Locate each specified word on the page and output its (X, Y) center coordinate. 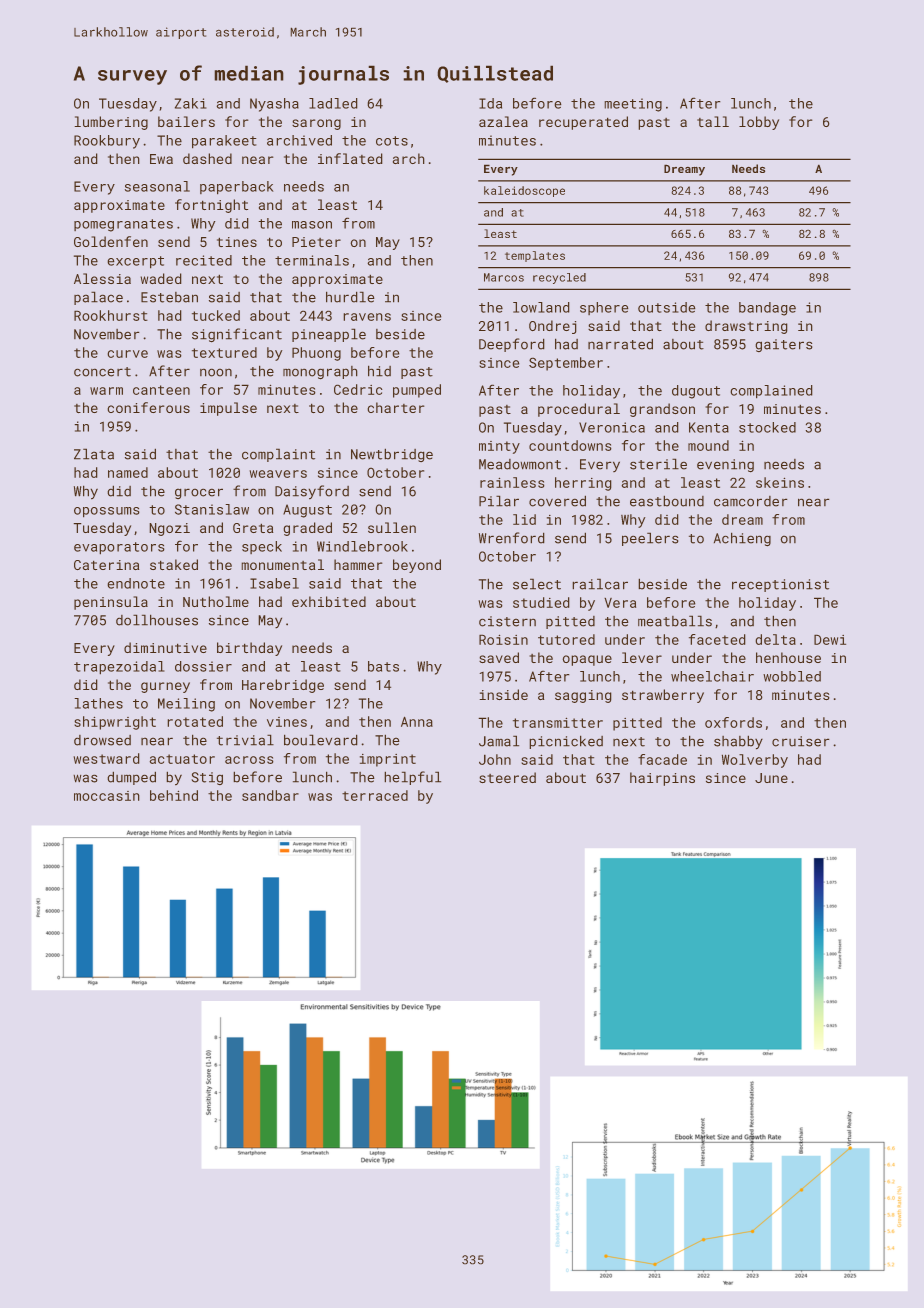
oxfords (733, 722)
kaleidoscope (524, 191)
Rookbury (107, 142)
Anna (417, 721)
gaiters (784, 345)
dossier (203, 666)
